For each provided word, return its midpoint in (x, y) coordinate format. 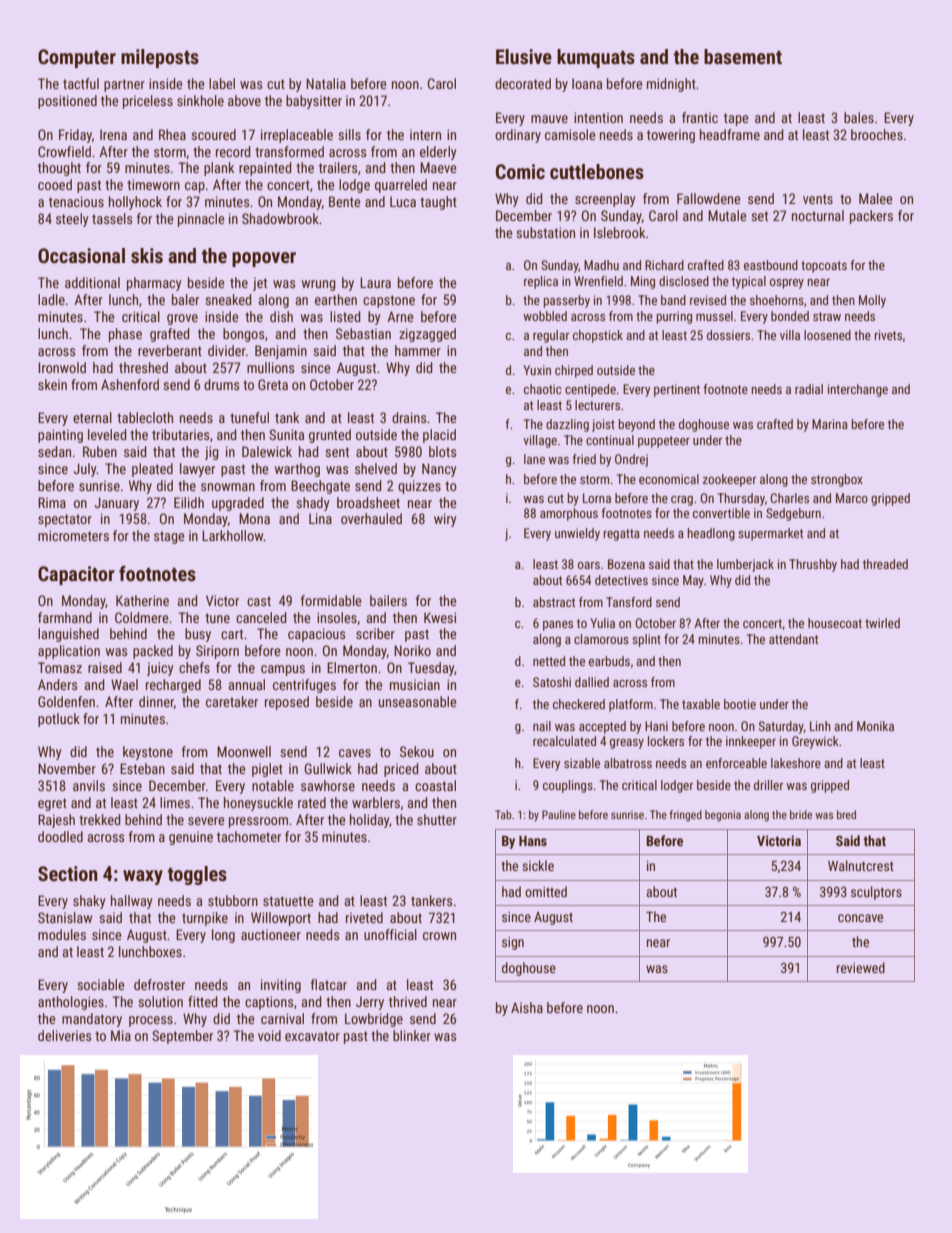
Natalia (326, 83)
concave (860, 918)
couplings (568, 786)
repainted (265, 169)
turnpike (205, 919)
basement (743, 56)
